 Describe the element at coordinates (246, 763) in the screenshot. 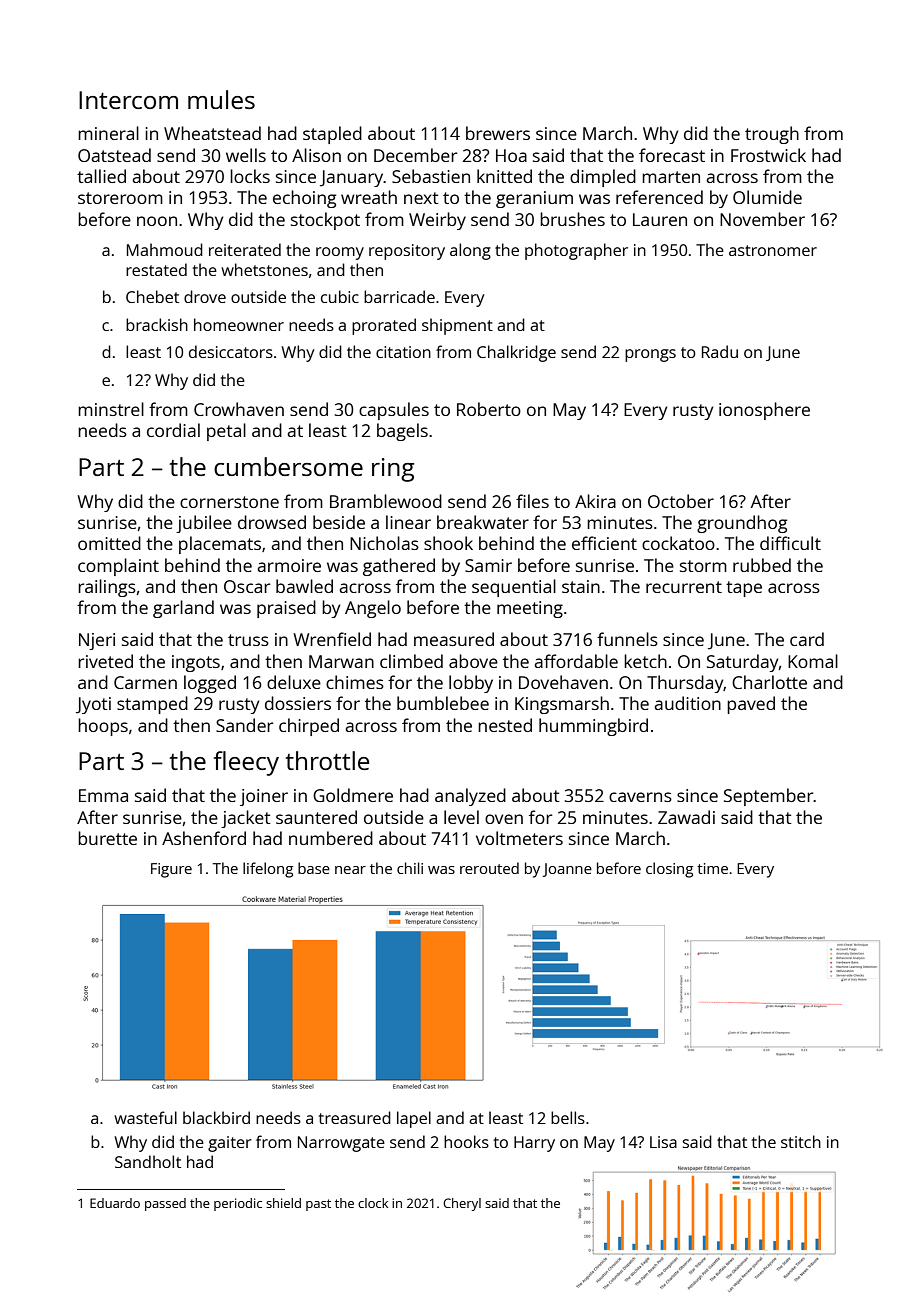

I see `fleecy` at that location.
